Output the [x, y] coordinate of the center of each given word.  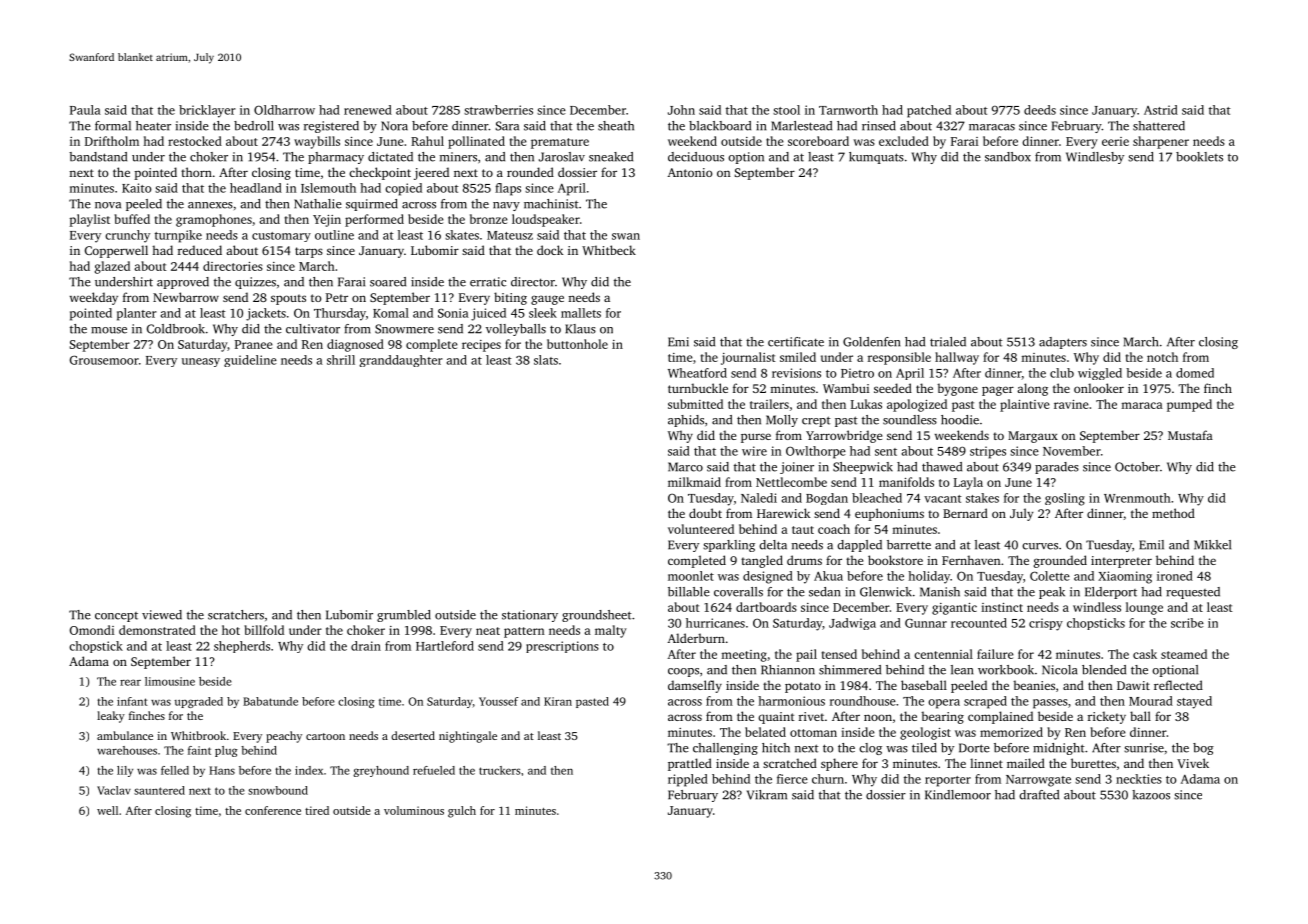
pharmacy [336, 158]
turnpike [178, 236]
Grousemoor [104, 360]
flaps [508, 189]
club [1062, 373]
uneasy [201, 362]
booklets [1199, 157]
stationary [530, 616]
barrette [909, 545]
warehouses [127, 750]
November [1072, 451]
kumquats [876, 158]
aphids [686, 421]
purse [756, 438]
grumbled [404, 616]
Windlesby [1095, 158]
